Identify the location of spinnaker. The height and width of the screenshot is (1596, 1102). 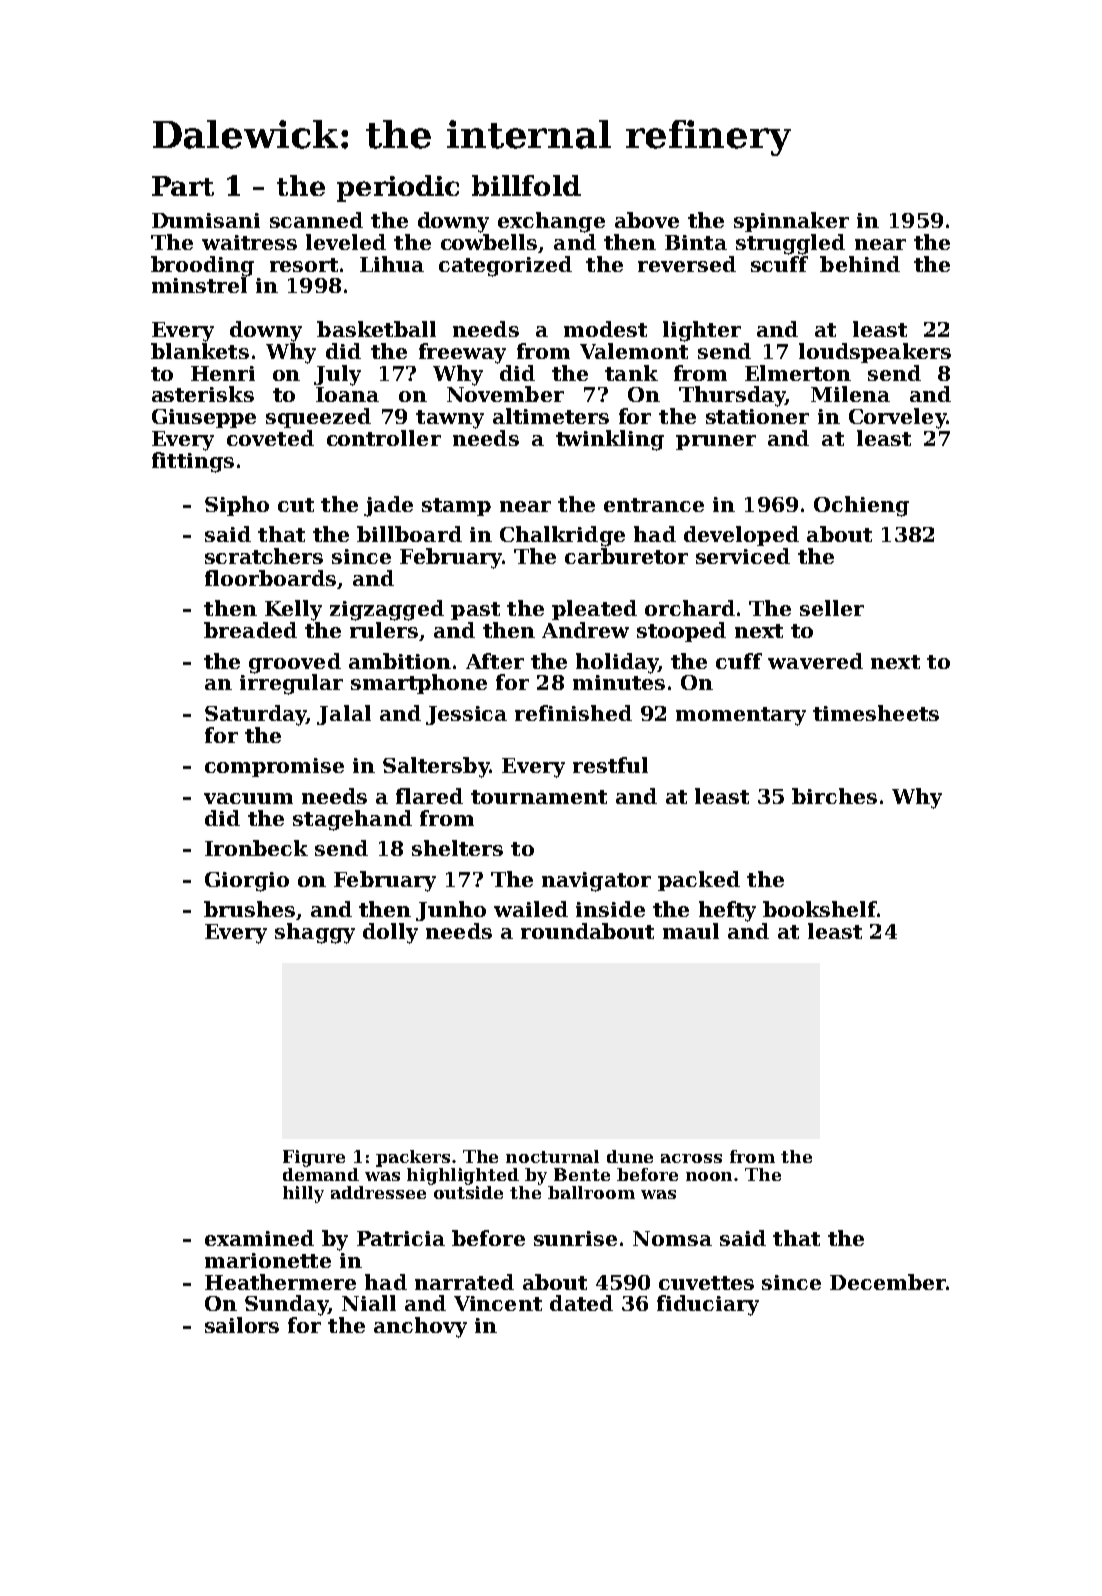
(791, 222).
